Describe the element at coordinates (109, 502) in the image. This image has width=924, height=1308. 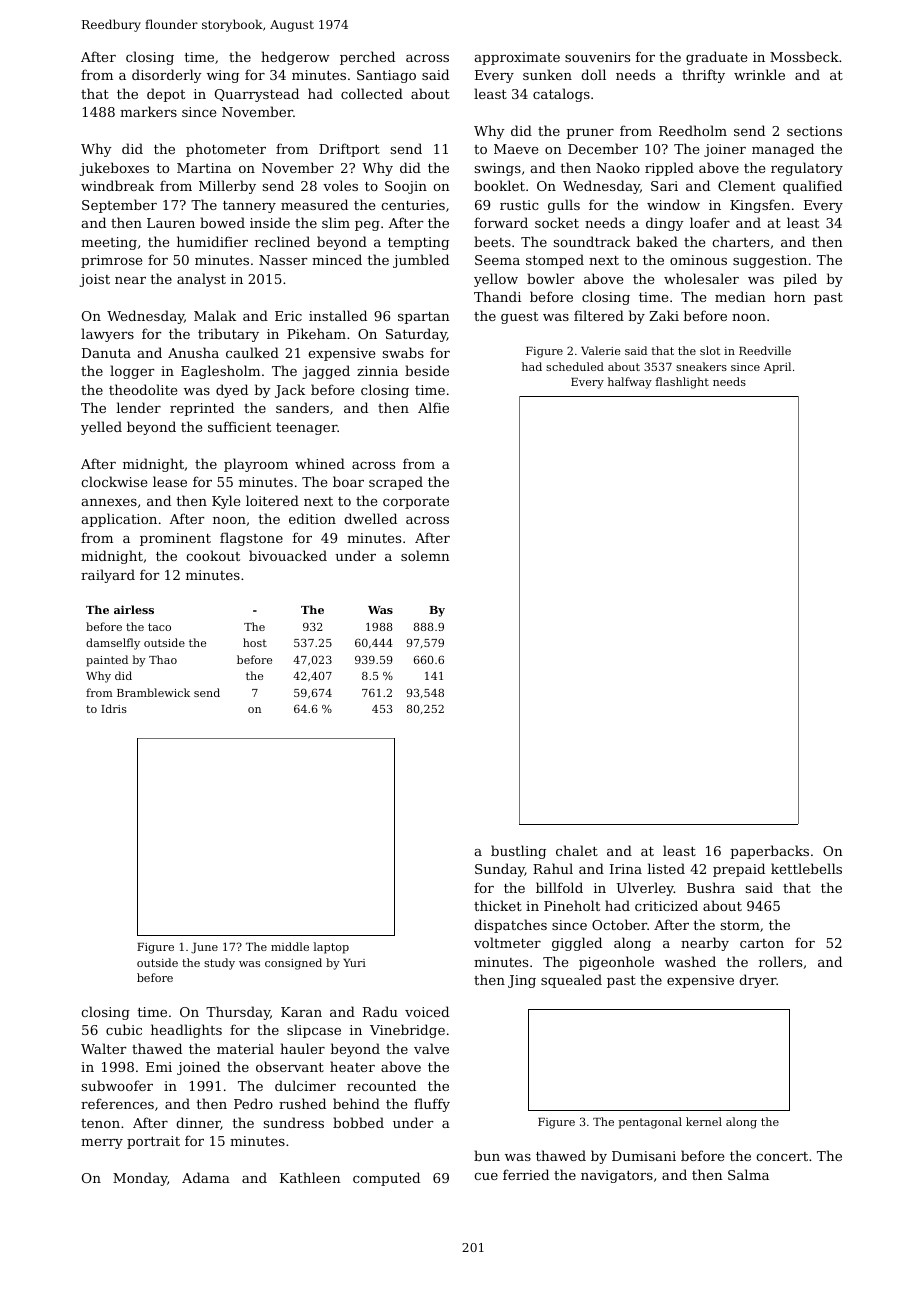
I see `annexes` at that location.
